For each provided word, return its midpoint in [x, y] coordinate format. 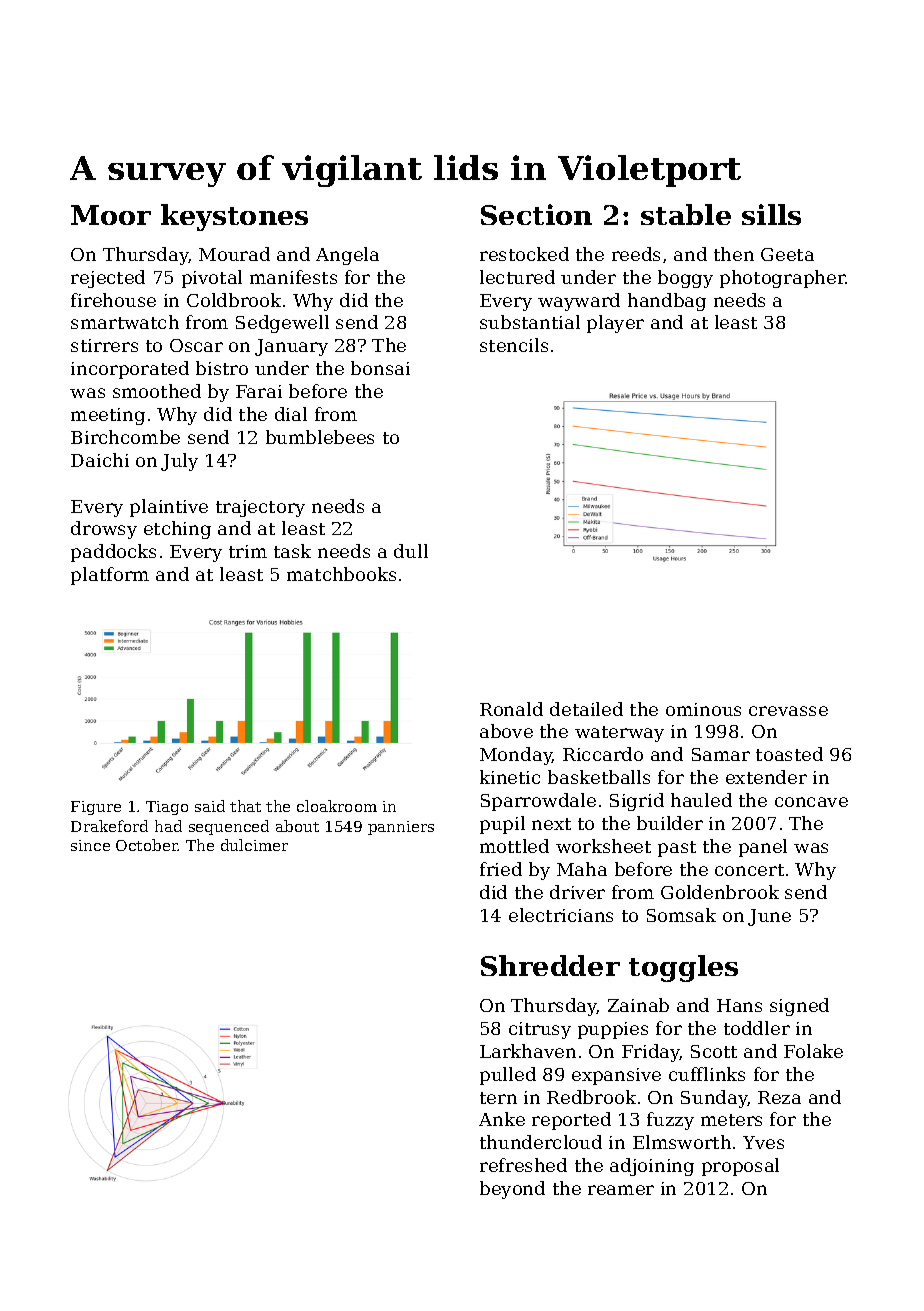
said [210, 806]
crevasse [788, 711]
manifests [293, 277]
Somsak [681, 915]
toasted [789, 754]
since [90, 845]
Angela [347, 256]
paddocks [113, 553]
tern [498, 1098]
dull [411, 551]
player [615, 324]
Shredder [550, 965]
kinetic [510, 777]
